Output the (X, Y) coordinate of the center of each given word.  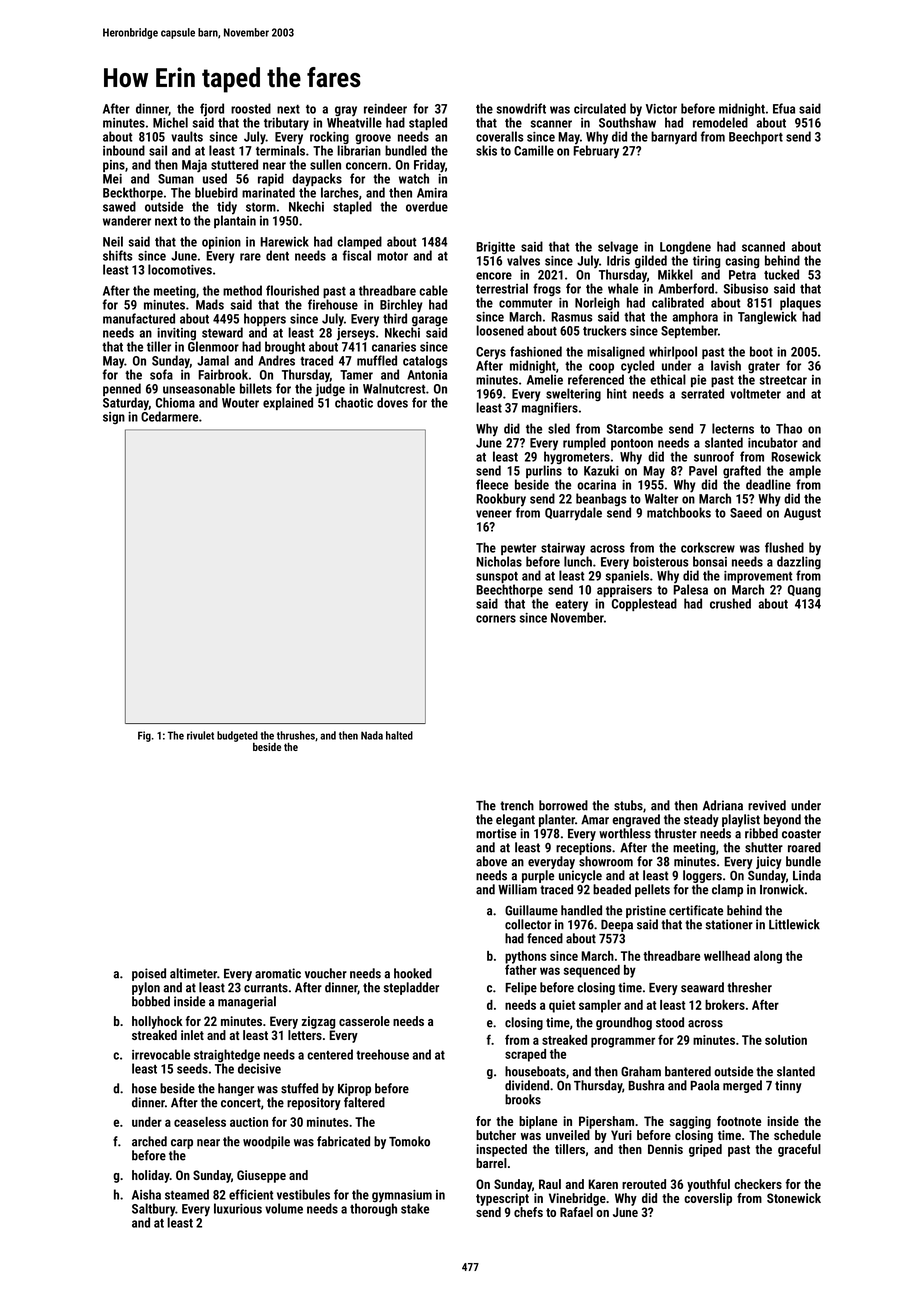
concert (241, 1103)
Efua (784, 108)
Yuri (621, 1135)
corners (496, 619)
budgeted (237, 736)
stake (415, 1208)
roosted (251, 108)
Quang (804, 591)
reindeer (385, 108)
